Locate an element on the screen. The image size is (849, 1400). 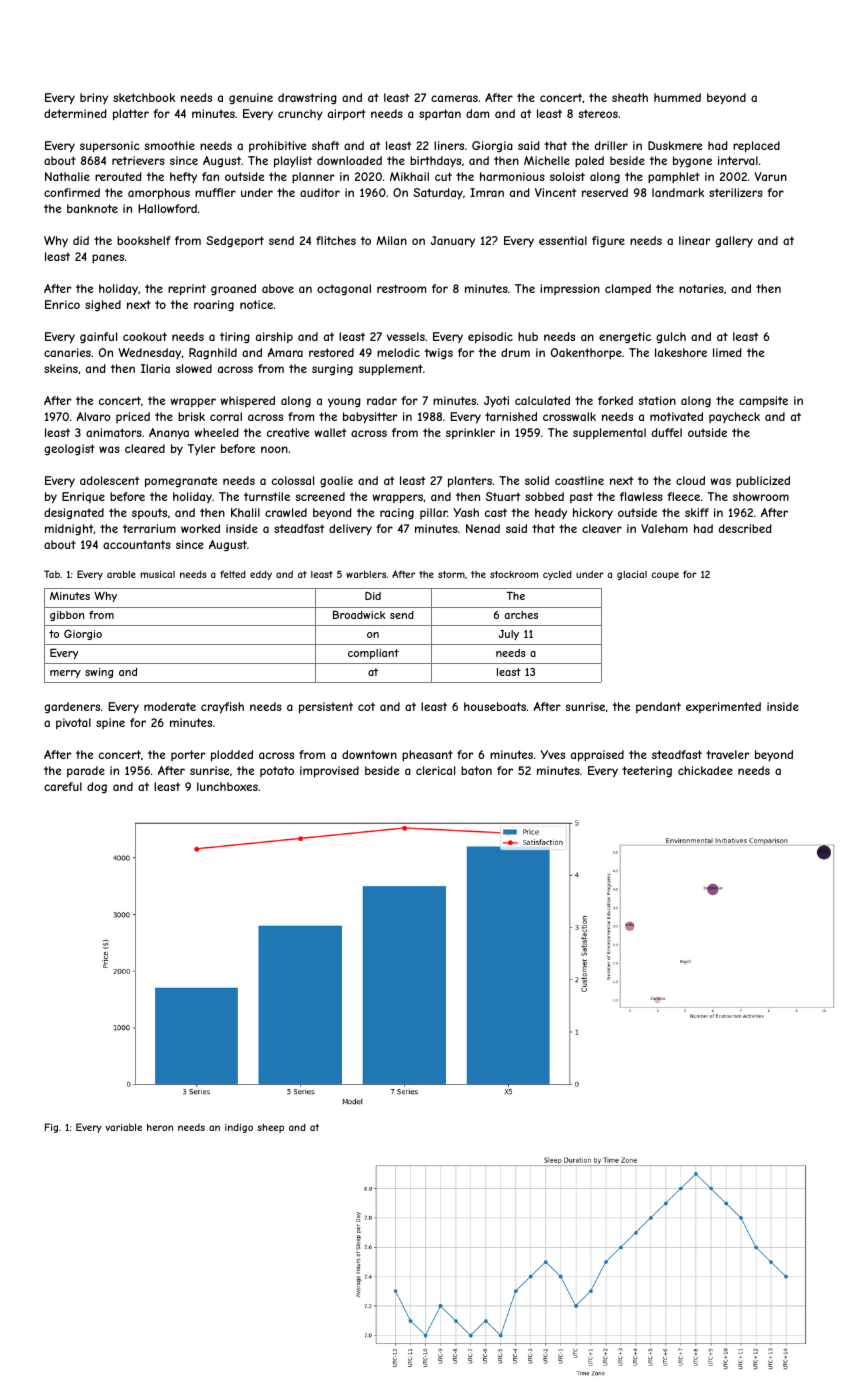
planters is located at coordinates (470, 482).
